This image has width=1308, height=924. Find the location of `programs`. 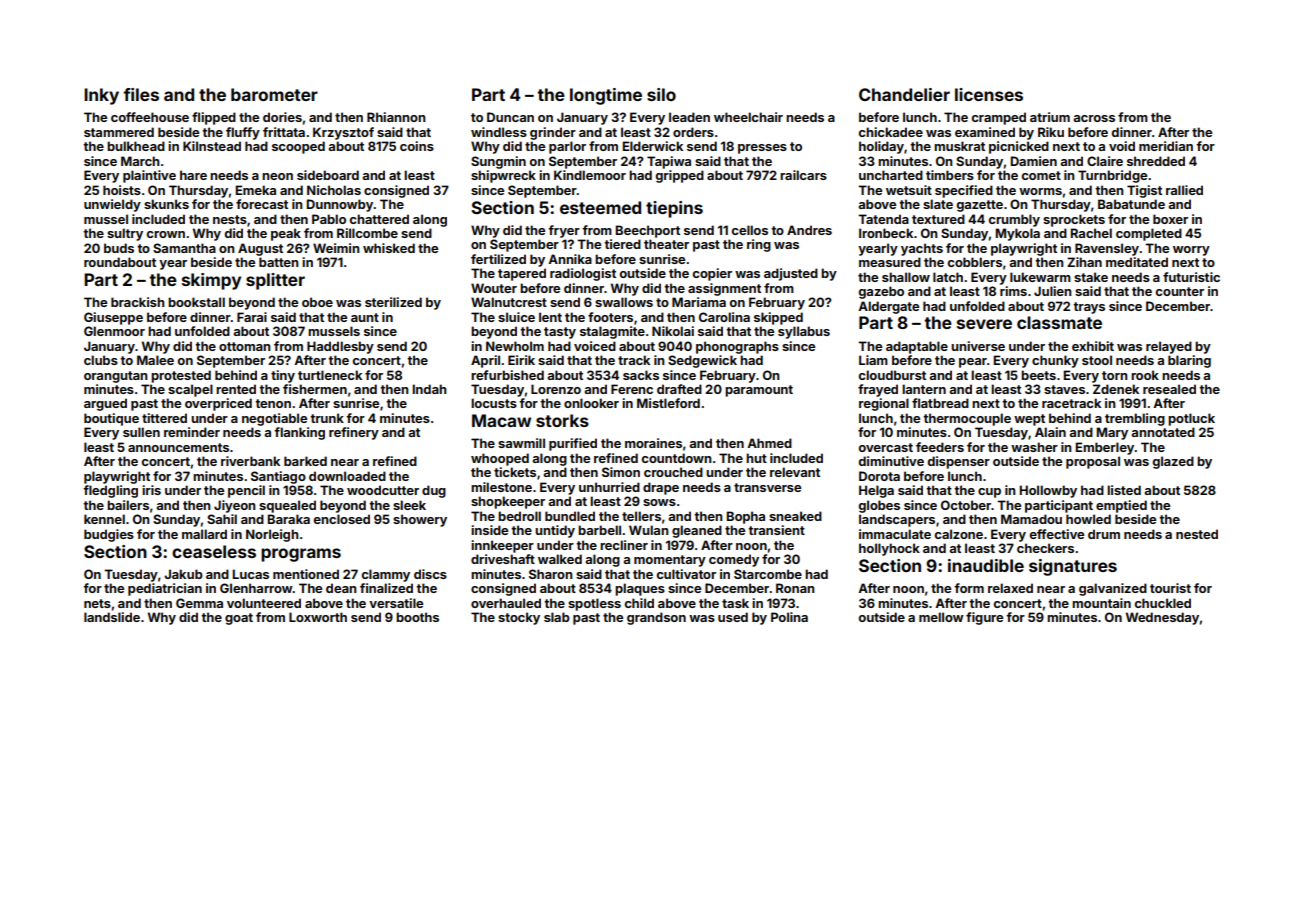

programs is located at coordinates (301, 555).
